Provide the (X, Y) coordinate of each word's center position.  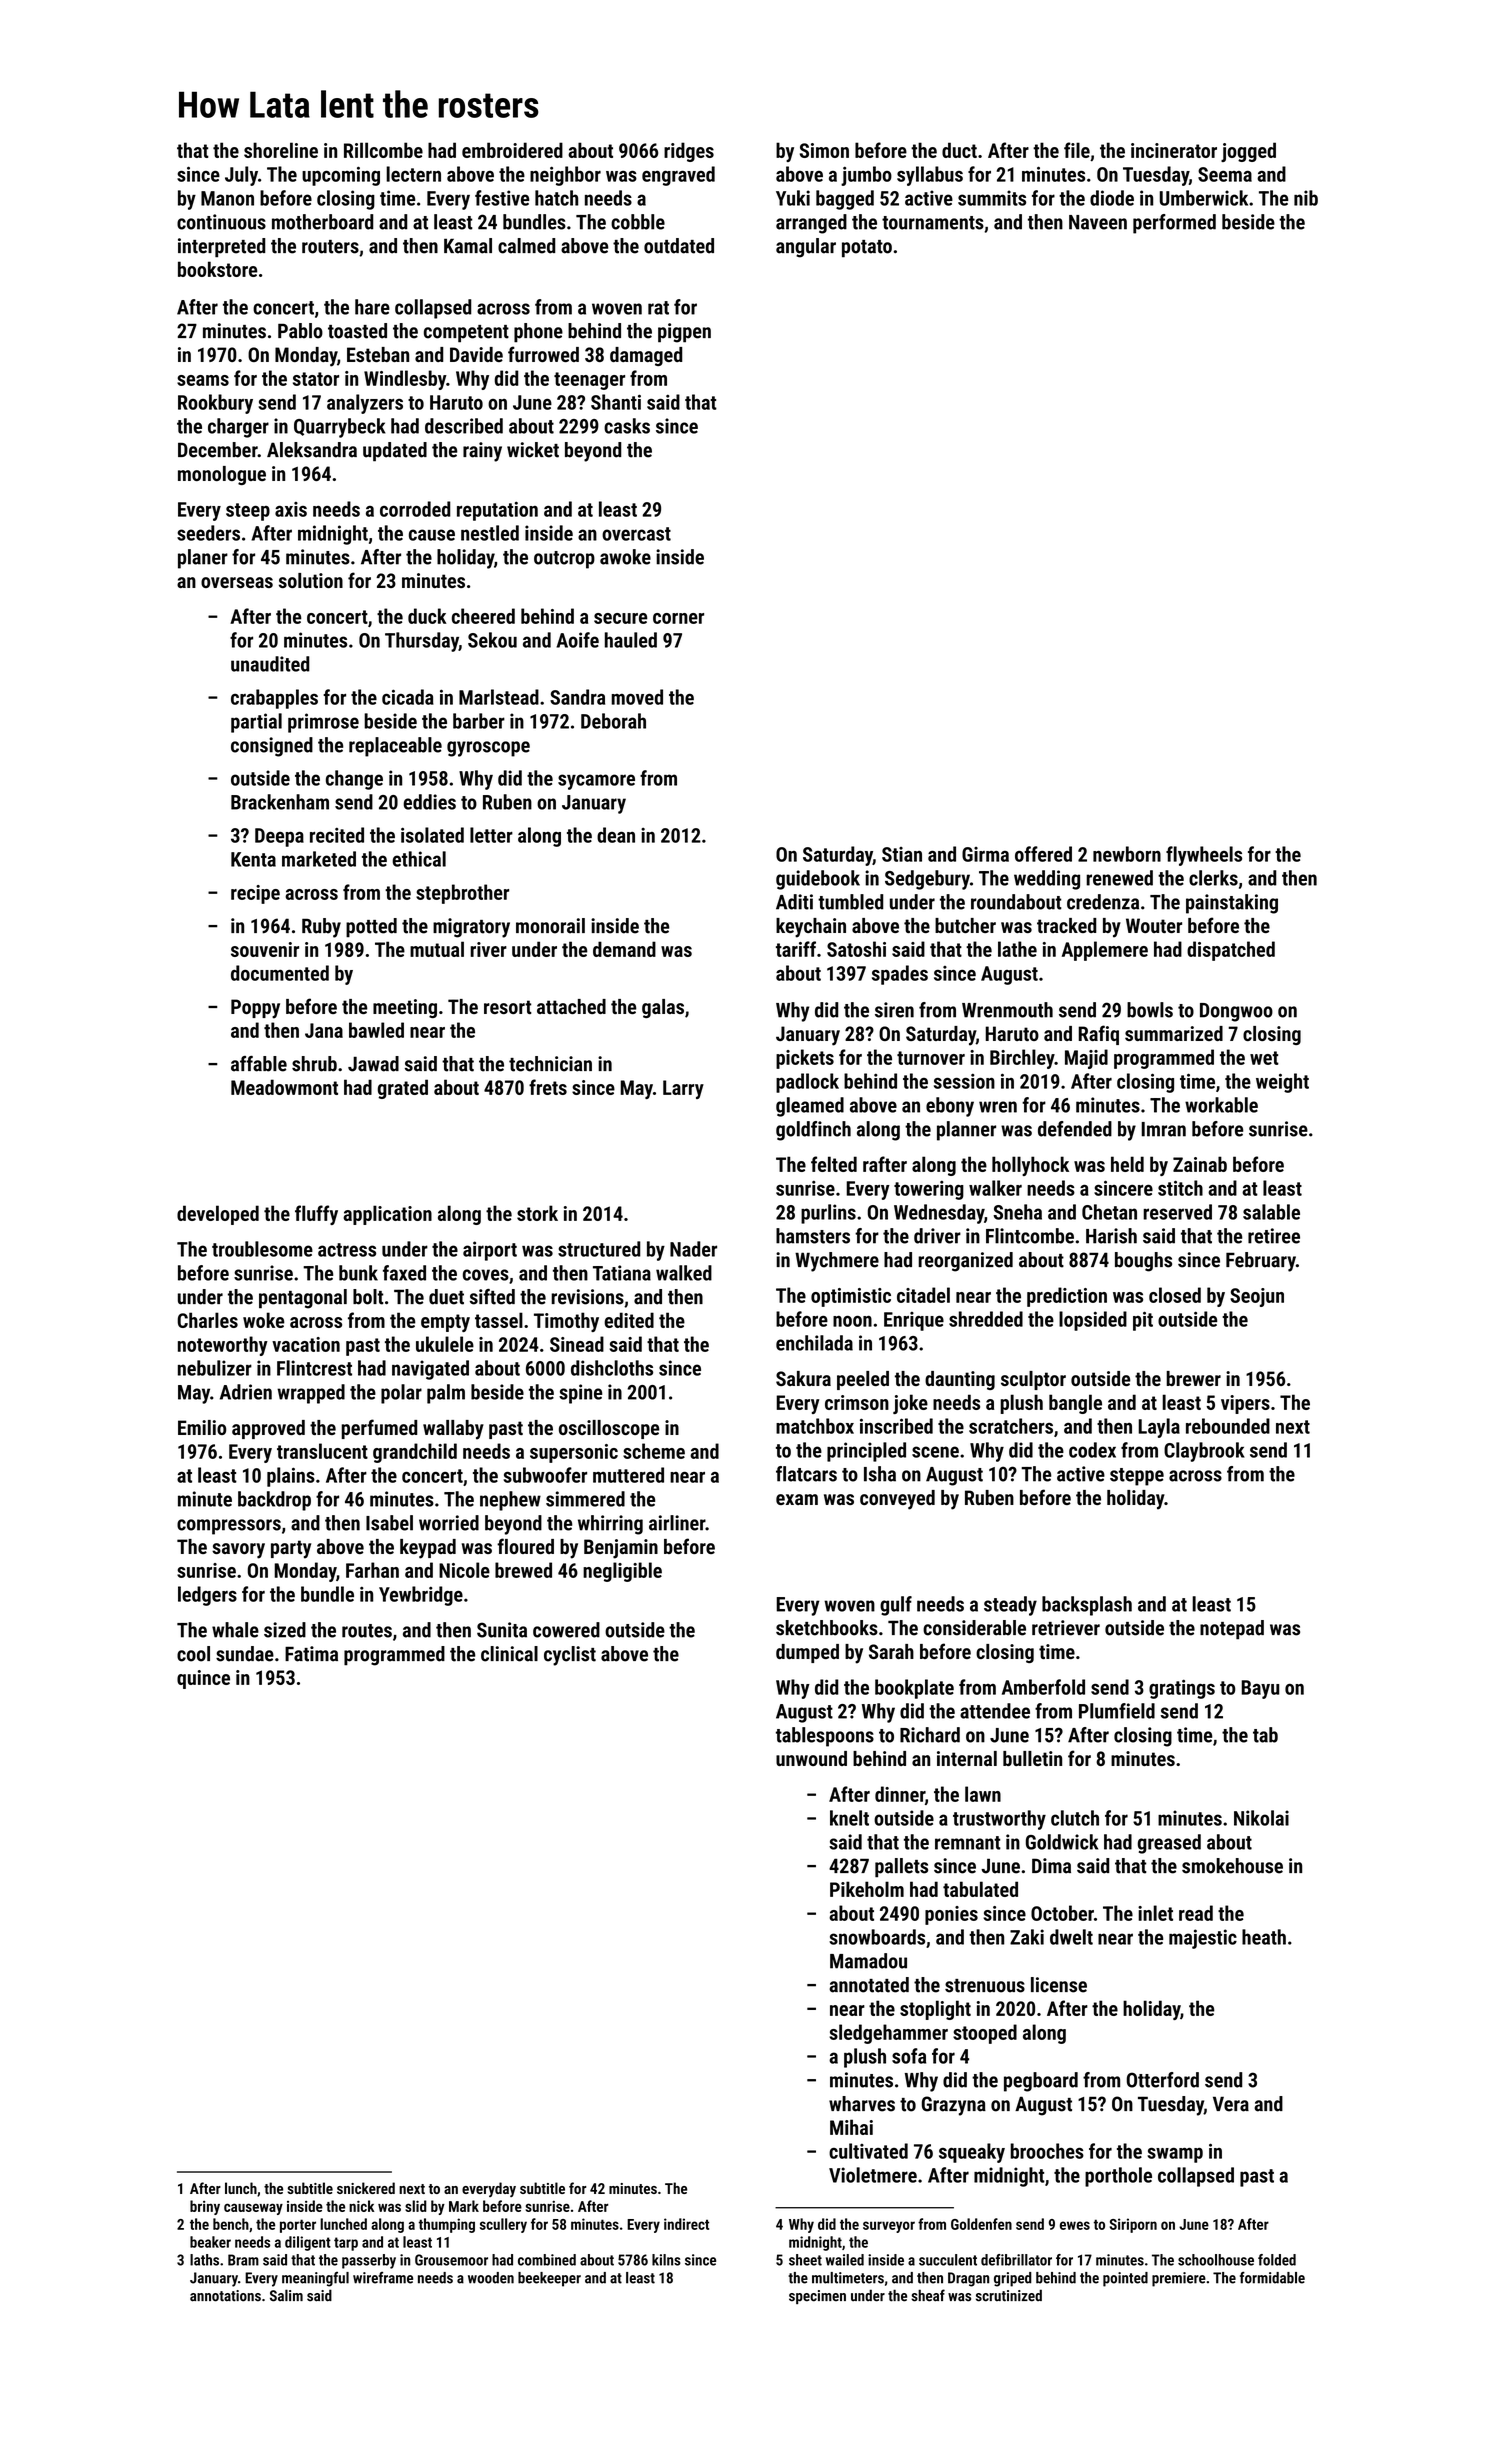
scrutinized (1009, 2295)
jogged (1248, 152)
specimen (817, 2297)
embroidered (512, 150)
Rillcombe (383, 150)
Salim (286, 2295)
